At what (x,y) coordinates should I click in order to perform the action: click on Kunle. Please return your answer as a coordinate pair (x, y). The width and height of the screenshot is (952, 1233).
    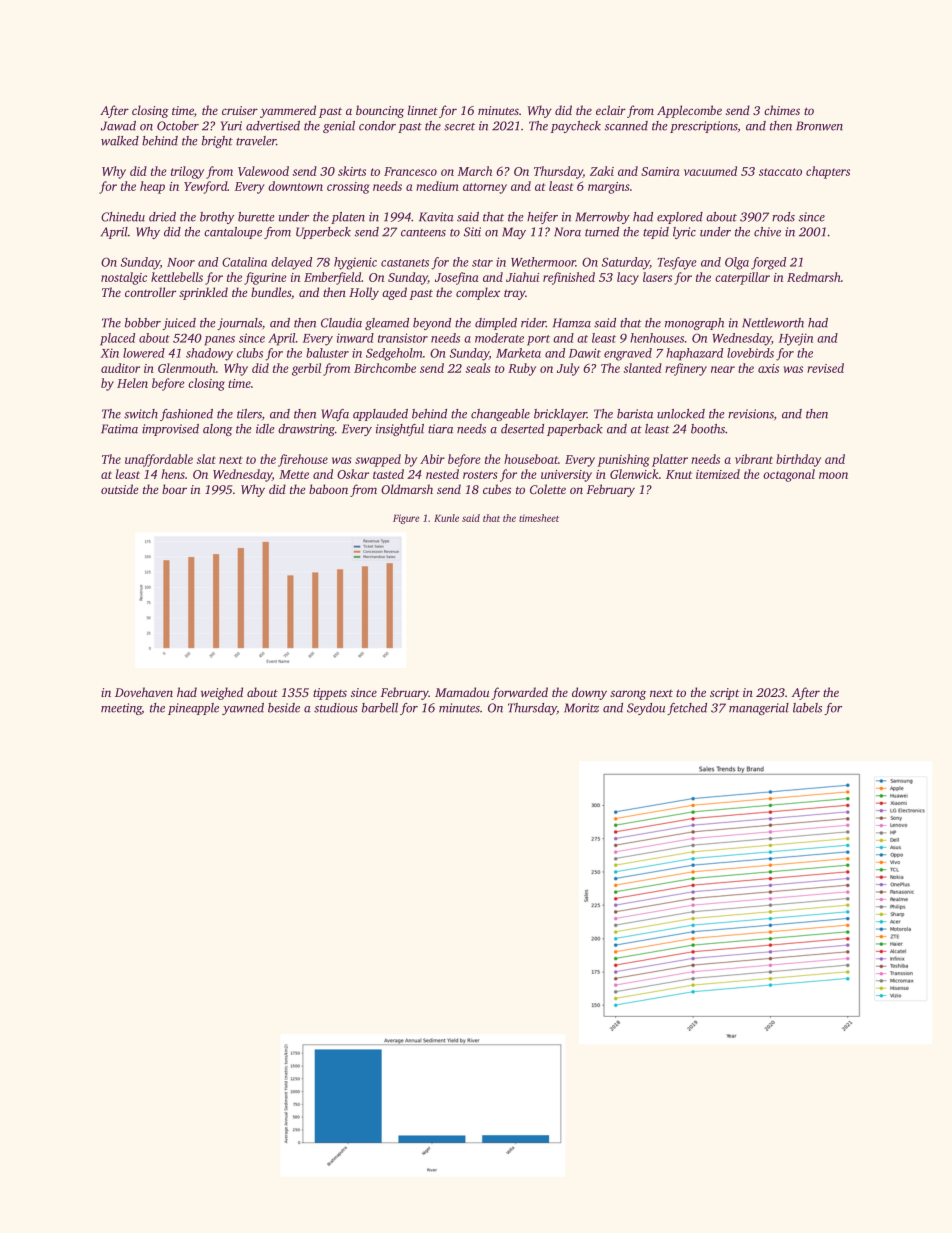
    Looking at the image, I should click on (446, 518).
